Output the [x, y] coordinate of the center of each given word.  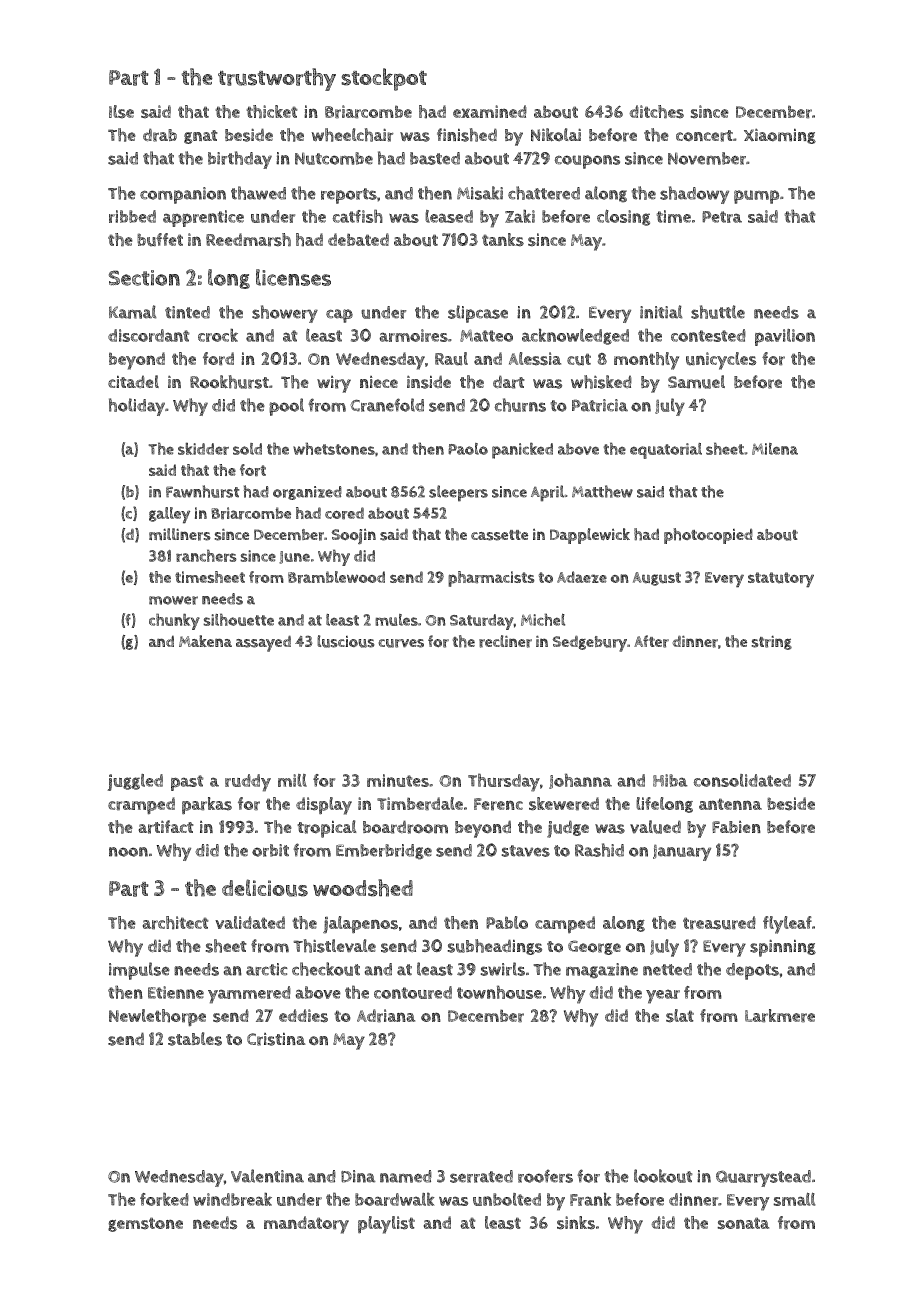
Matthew [602, 491]
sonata [743, 1223]
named [406, 1176]
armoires [413, 335]
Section [144, 278]
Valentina [267, 1176]
